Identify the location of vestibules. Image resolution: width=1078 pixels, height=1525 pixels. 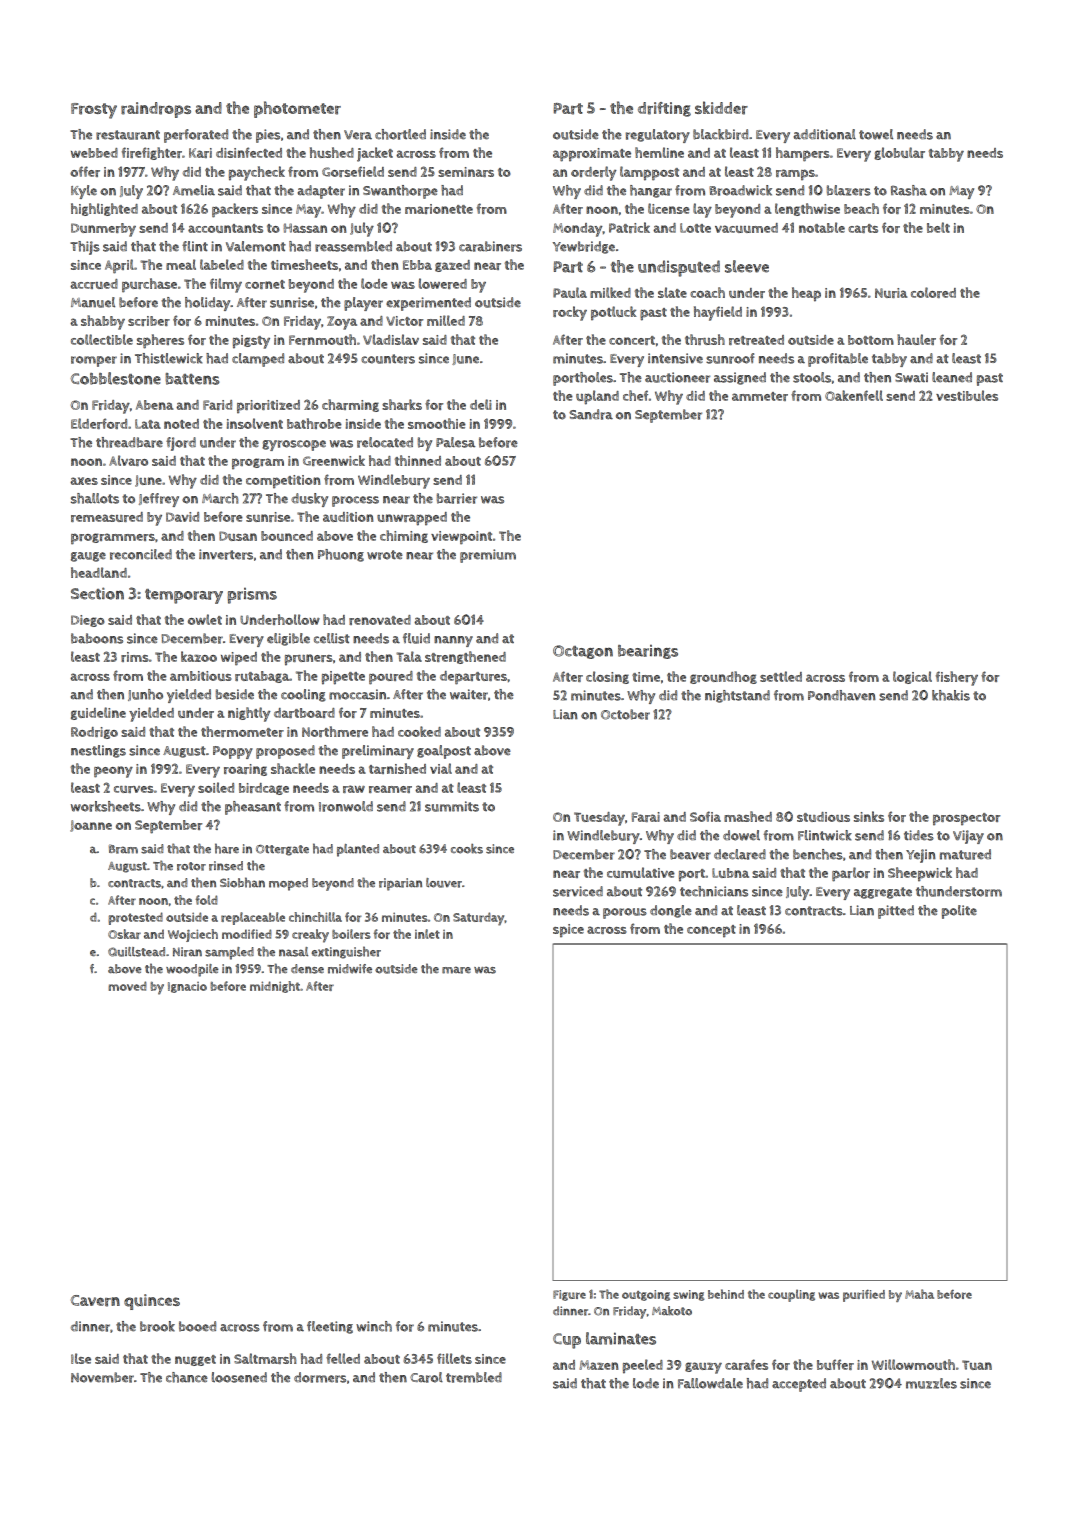
(967, 395).
